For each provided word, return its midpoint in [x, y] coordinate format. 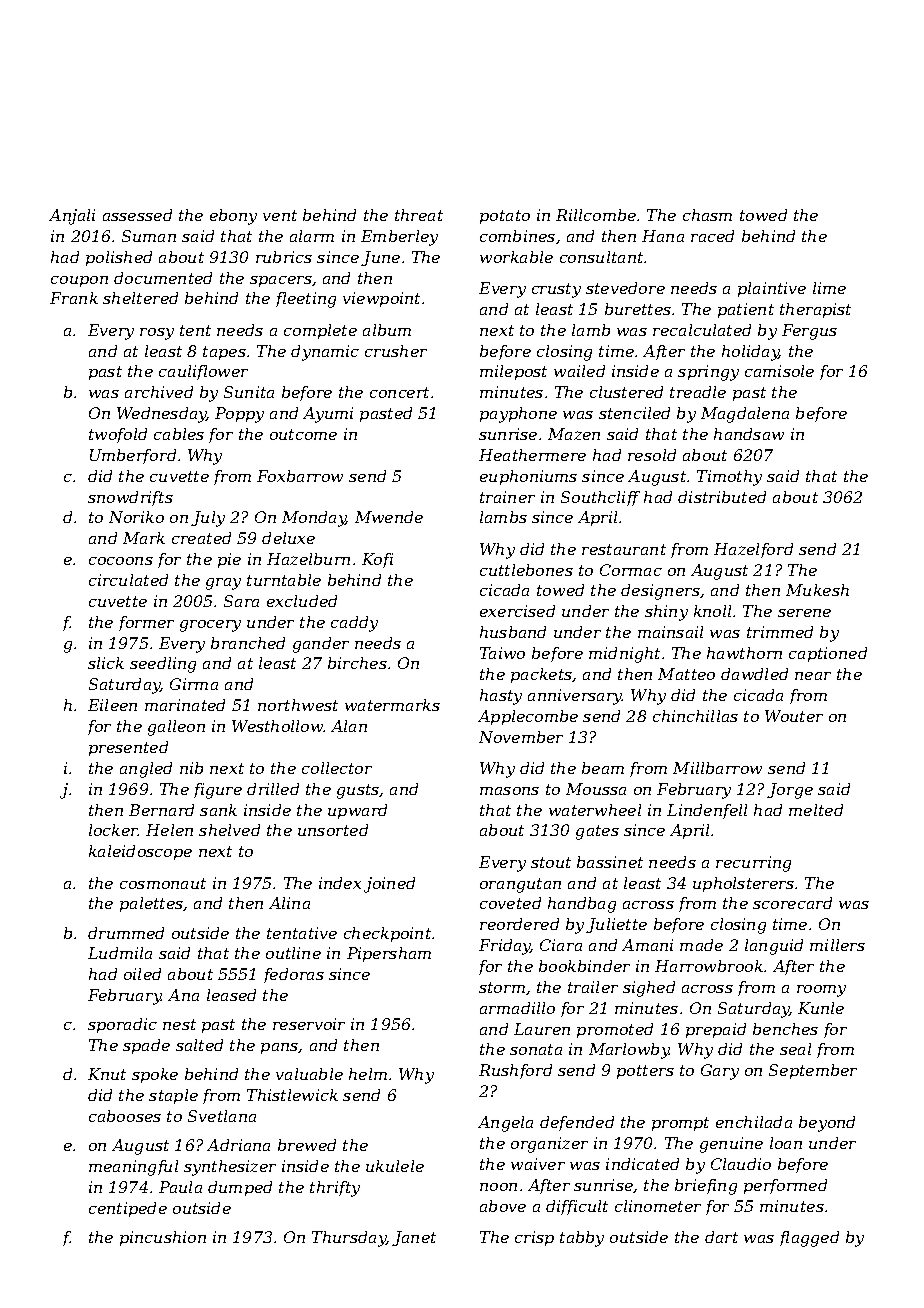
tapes [224, 353]
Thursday [349, 1239]
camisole [779, 371]
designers [660, 592]
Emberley [399, 238]
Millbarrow [717, 768]
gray [223, 584]
